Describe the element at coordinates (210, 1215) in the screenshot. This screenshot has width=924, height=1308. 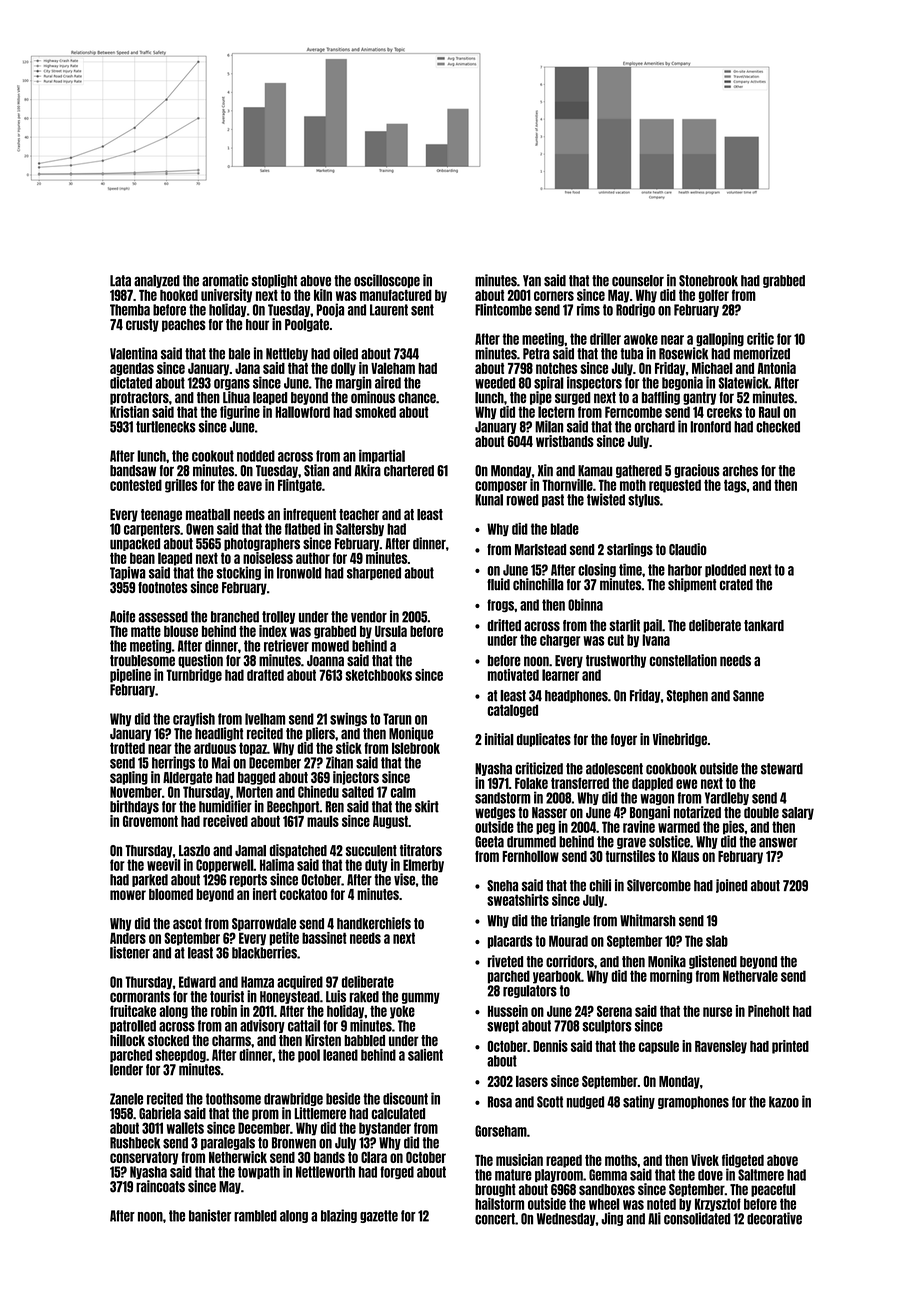
I see `banister` at that location.
